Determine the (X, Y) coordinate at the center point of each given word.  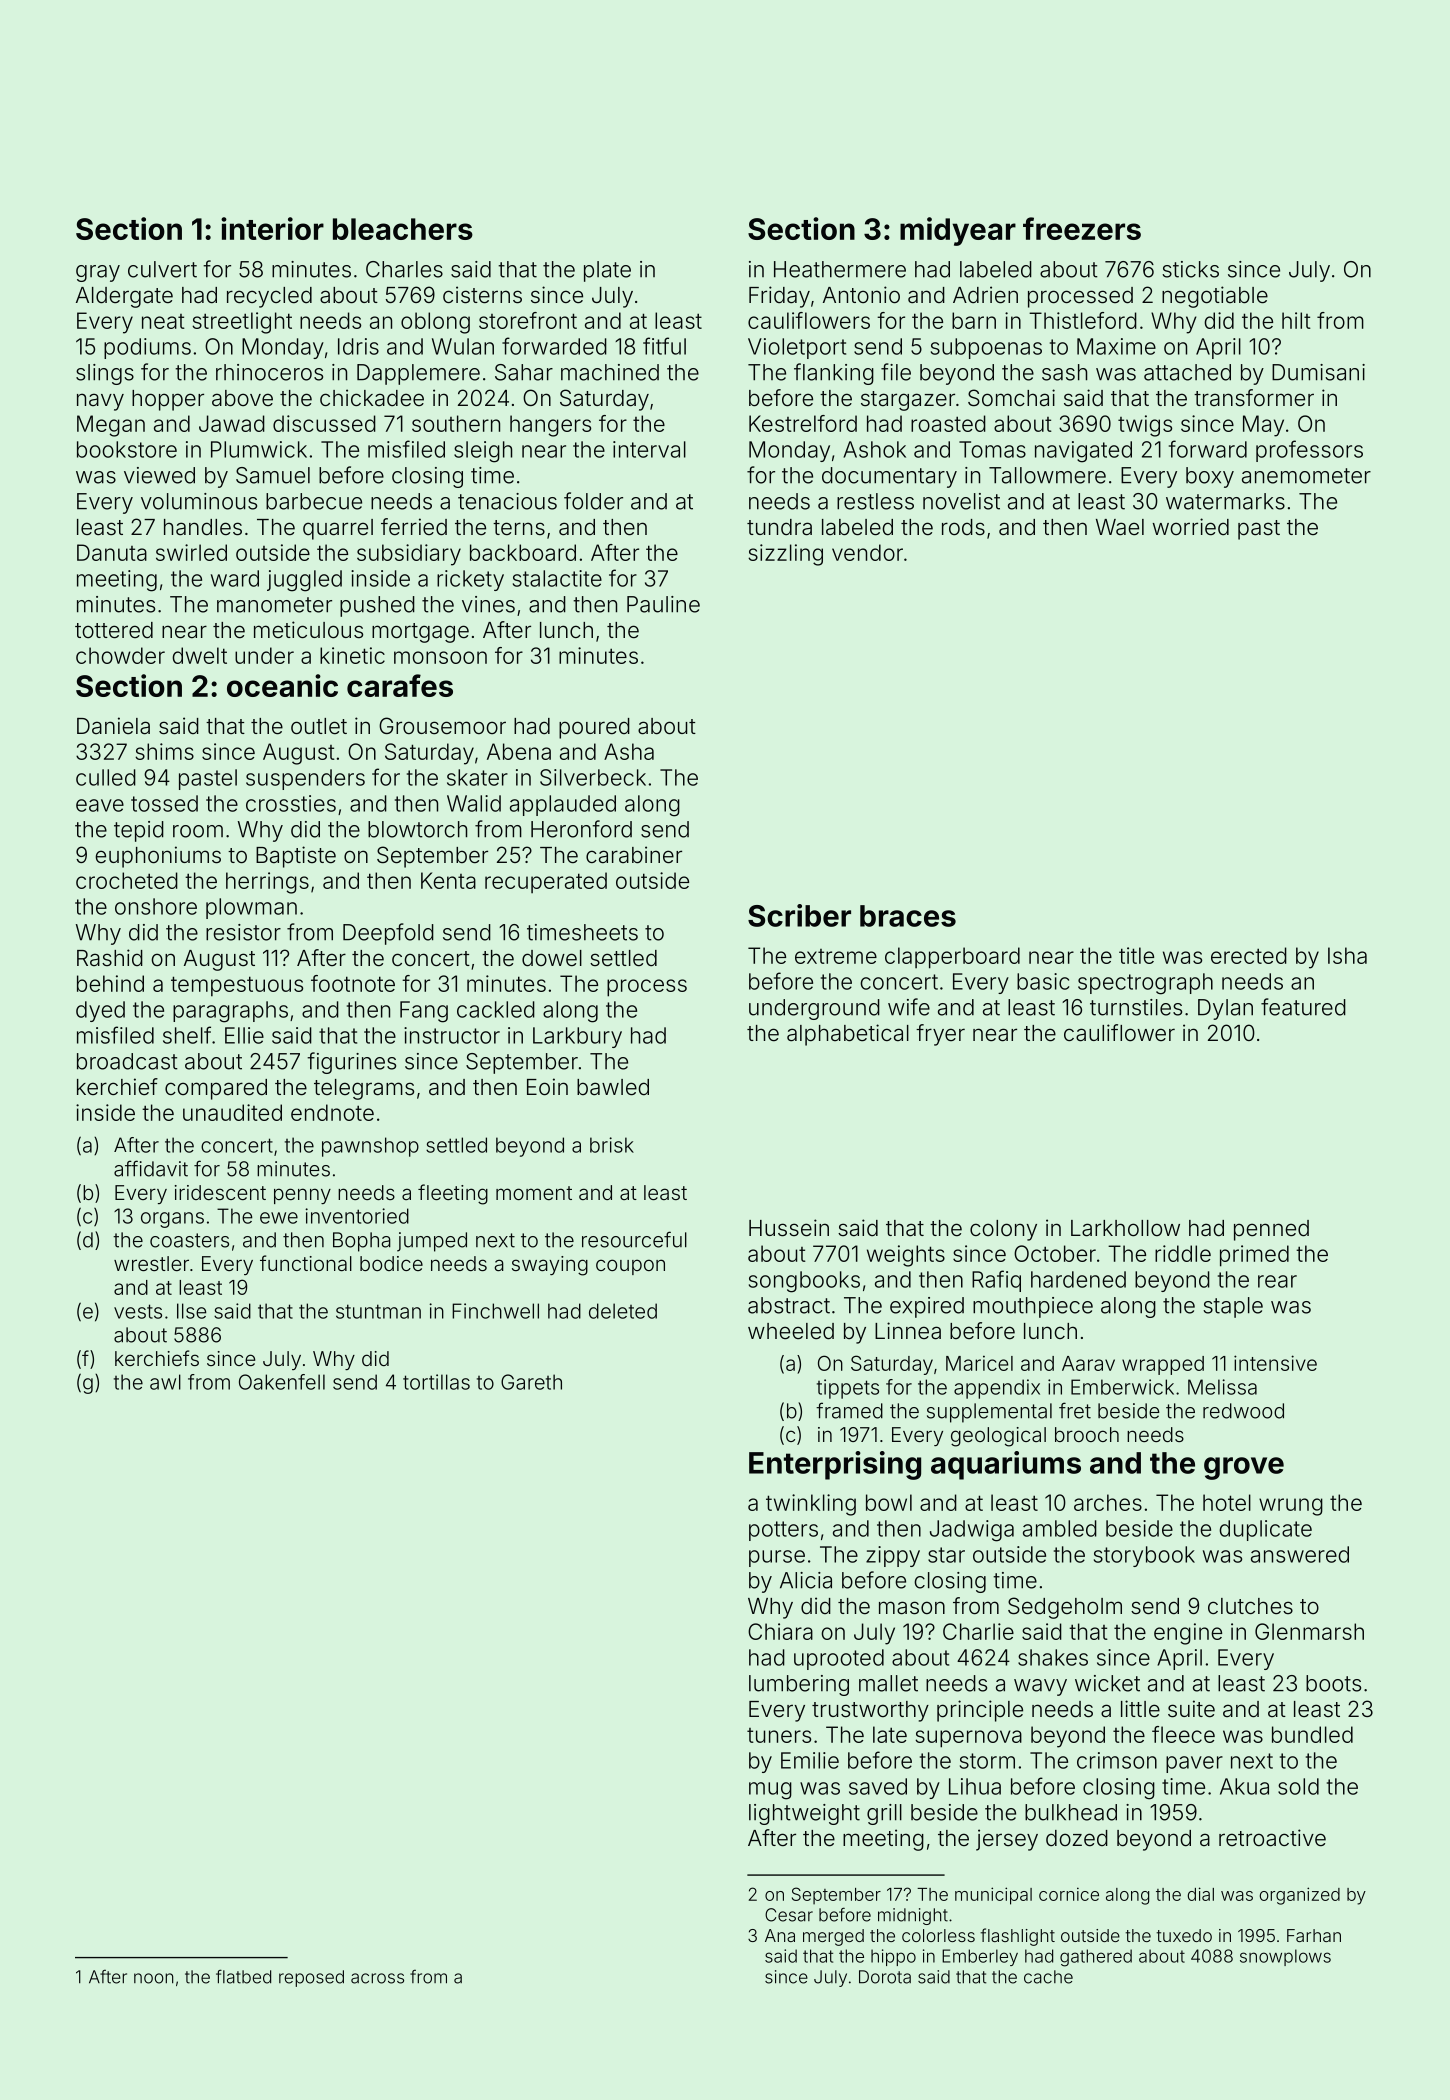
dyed (100, 1011)
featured (1303, 1007)
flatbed (243, 1976)
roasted (948, 423)
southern (456, 423)
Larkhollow (1125, 1228)
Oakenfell (282, 1382)
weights (906, 1256)
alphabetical (848, 1035)
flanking (834, 374)
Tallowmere (1047, 475)
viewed (159, 475)
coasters (189, 1240)
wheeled (791, 1331)
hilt (1296, 320)
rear (1277, 1281)
